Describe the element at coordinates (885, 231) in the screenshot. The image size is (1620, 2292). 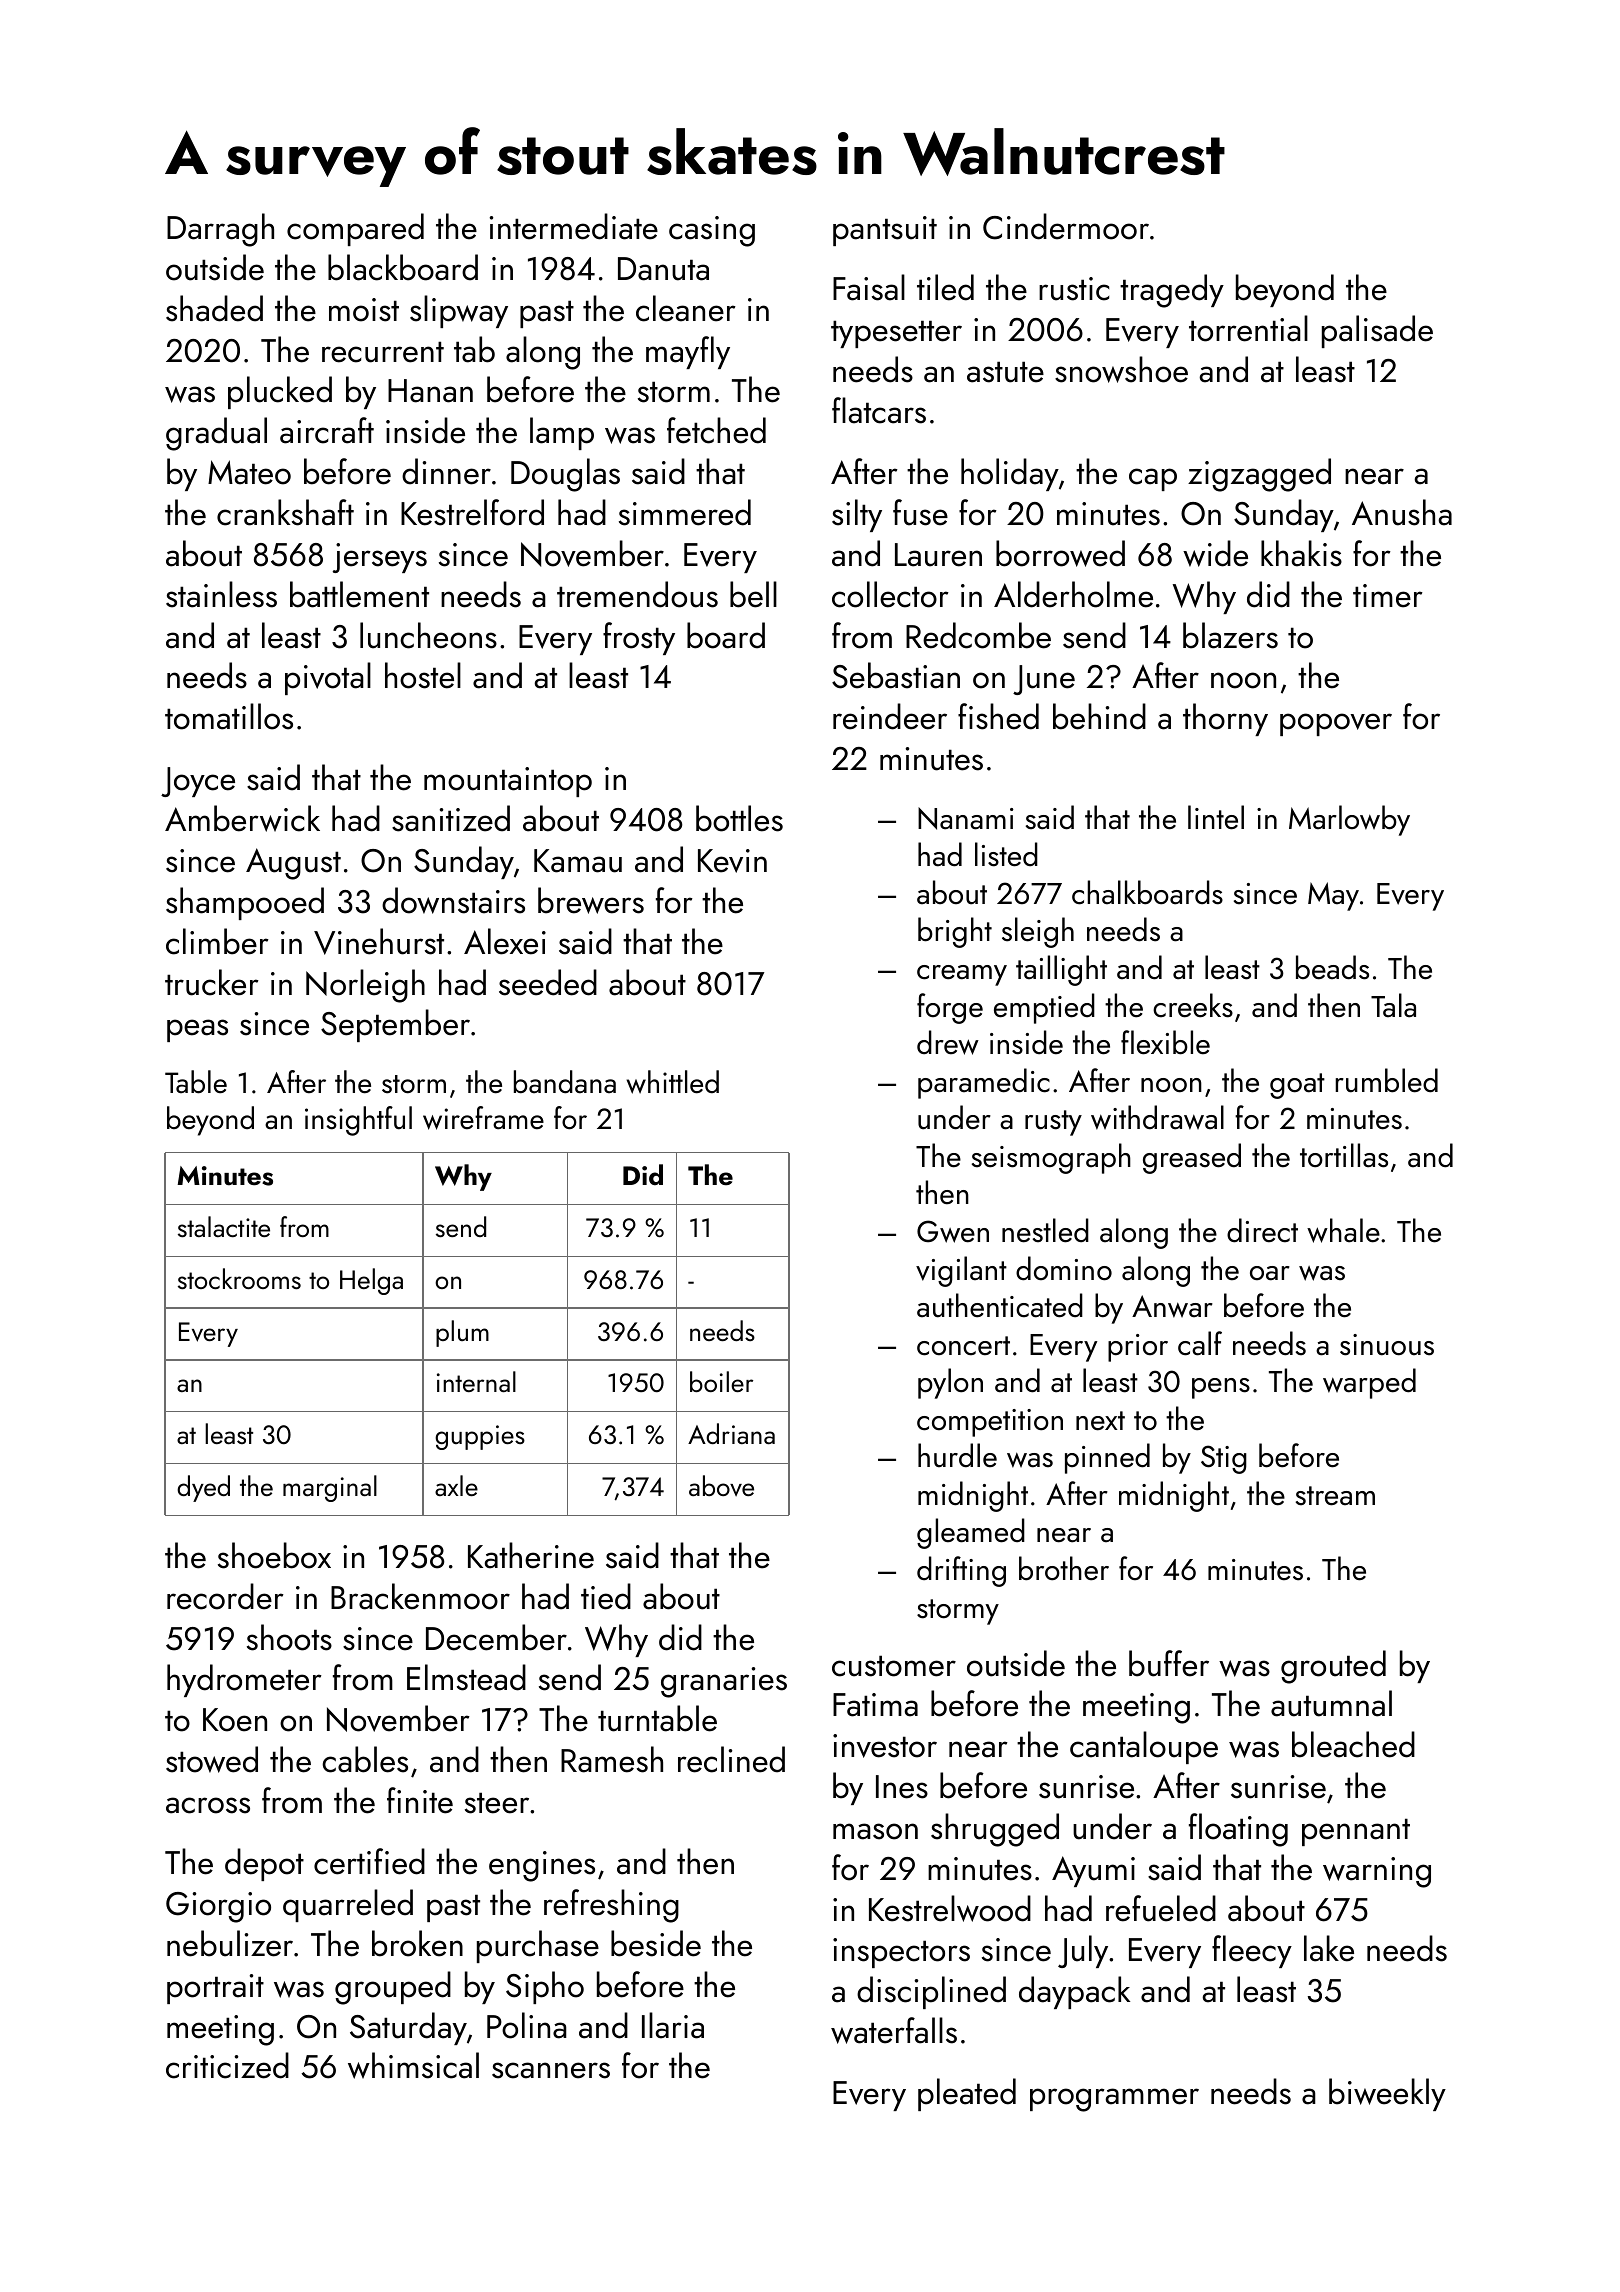
I see `pantsuit` at that location.
